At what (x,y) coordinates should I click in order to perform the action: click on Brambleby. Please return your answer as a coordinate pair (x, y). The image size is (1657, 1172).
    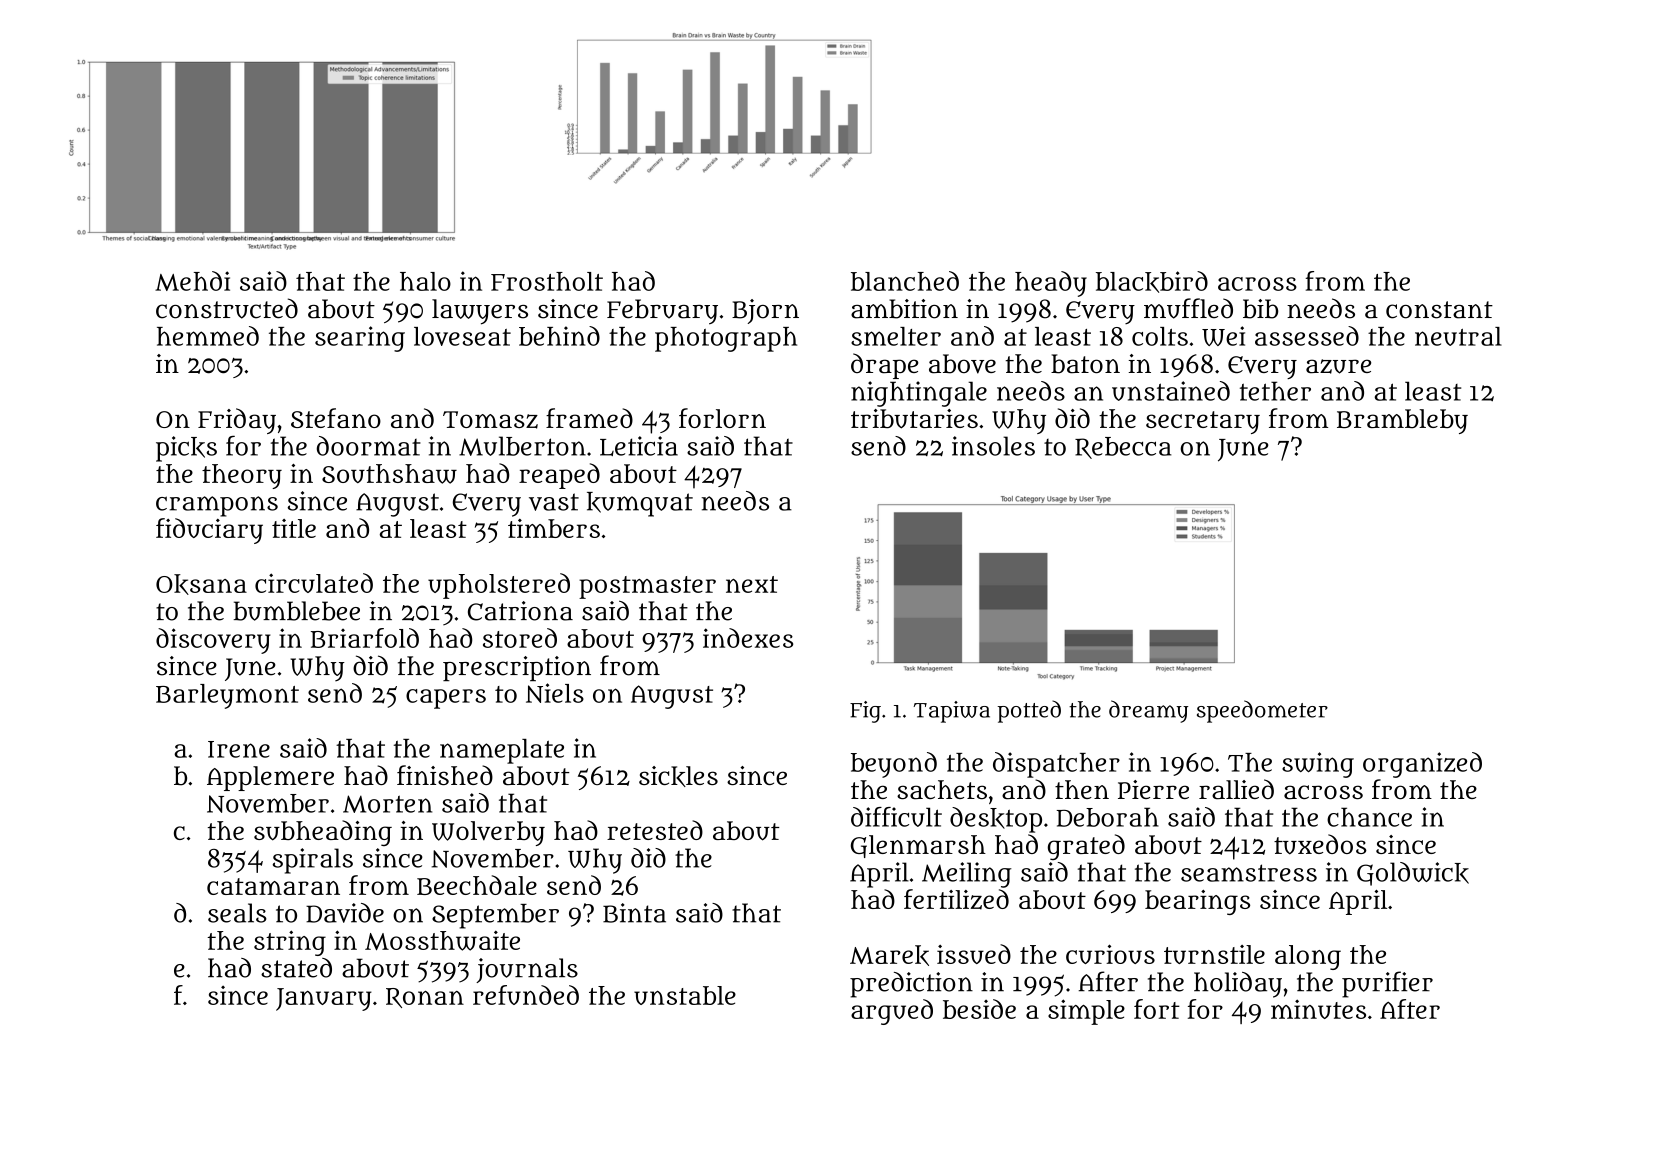
    Looking at the image, I should click on (1402, 421).
